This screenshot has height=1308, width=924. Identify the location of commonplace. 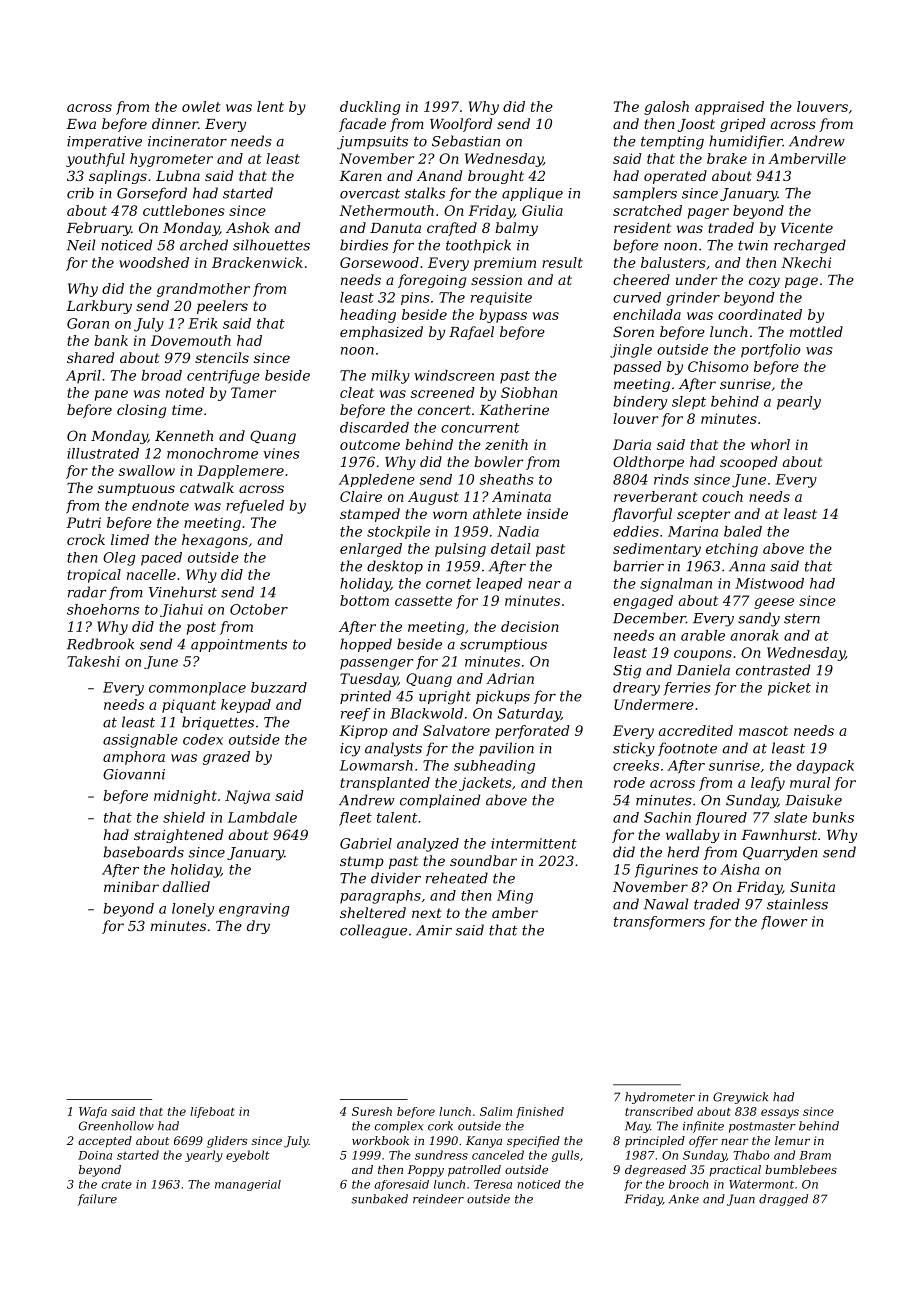
(197, 689).
